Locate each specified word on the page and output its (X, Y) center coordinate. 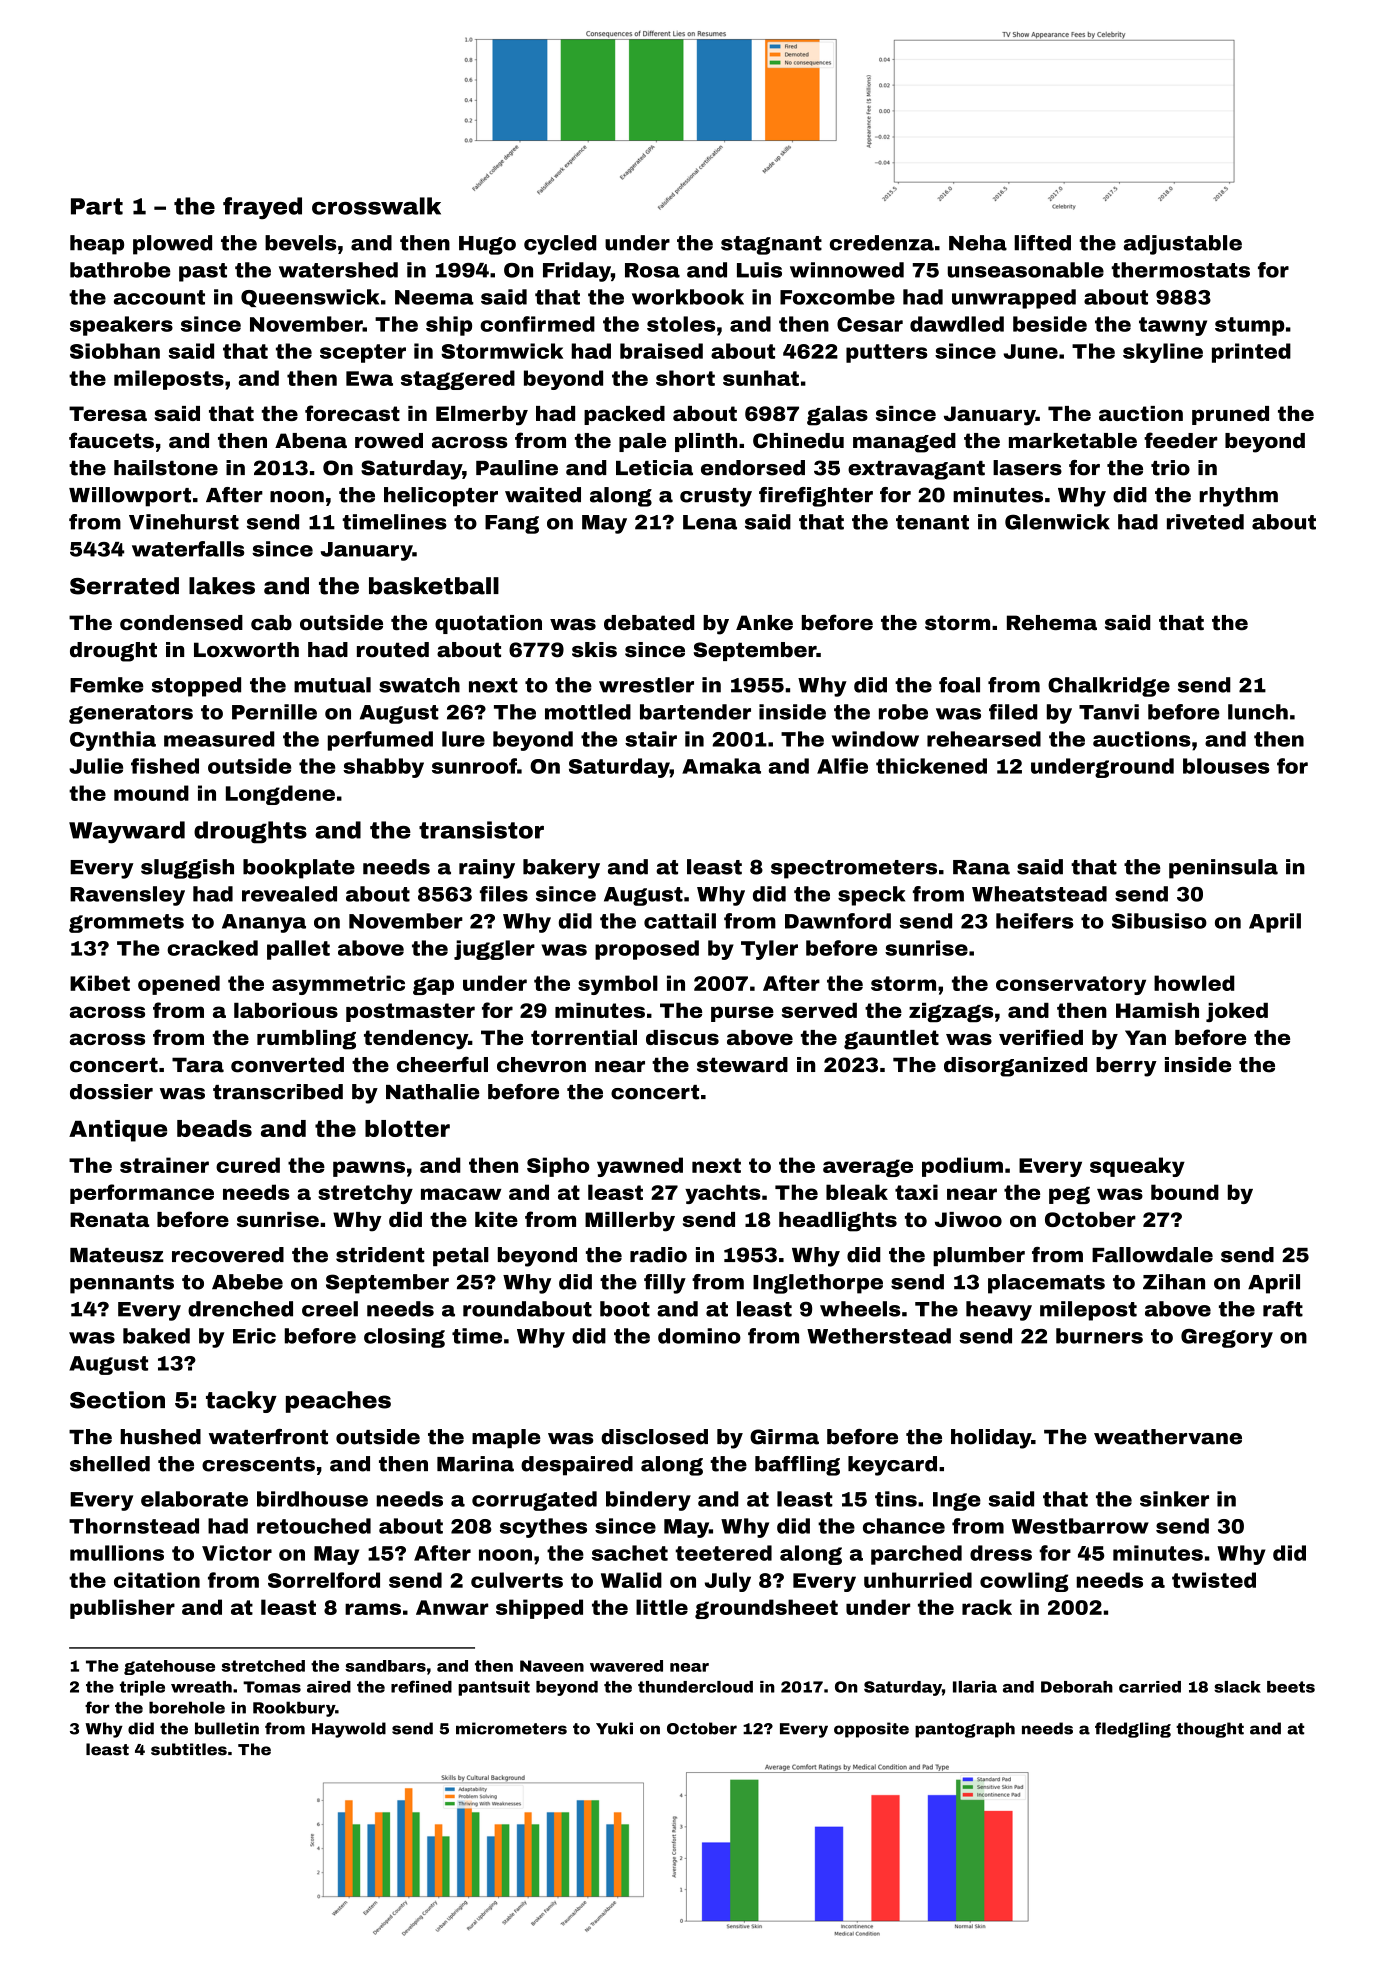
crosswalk (376, 206)
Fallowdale (1152, 1255)
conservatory (1071, 985)
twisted (1214, 1580)
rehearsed (984, 739)
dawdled (957, 324)
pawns (369, 1169)
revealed (289, 894)
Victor (237, 1553)
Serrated (124, 586)
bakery (561, 869)
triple (142, 1688)
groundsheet (766, 1609)
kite (496, 1219)
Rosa (652, 270)
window (875, 739)
